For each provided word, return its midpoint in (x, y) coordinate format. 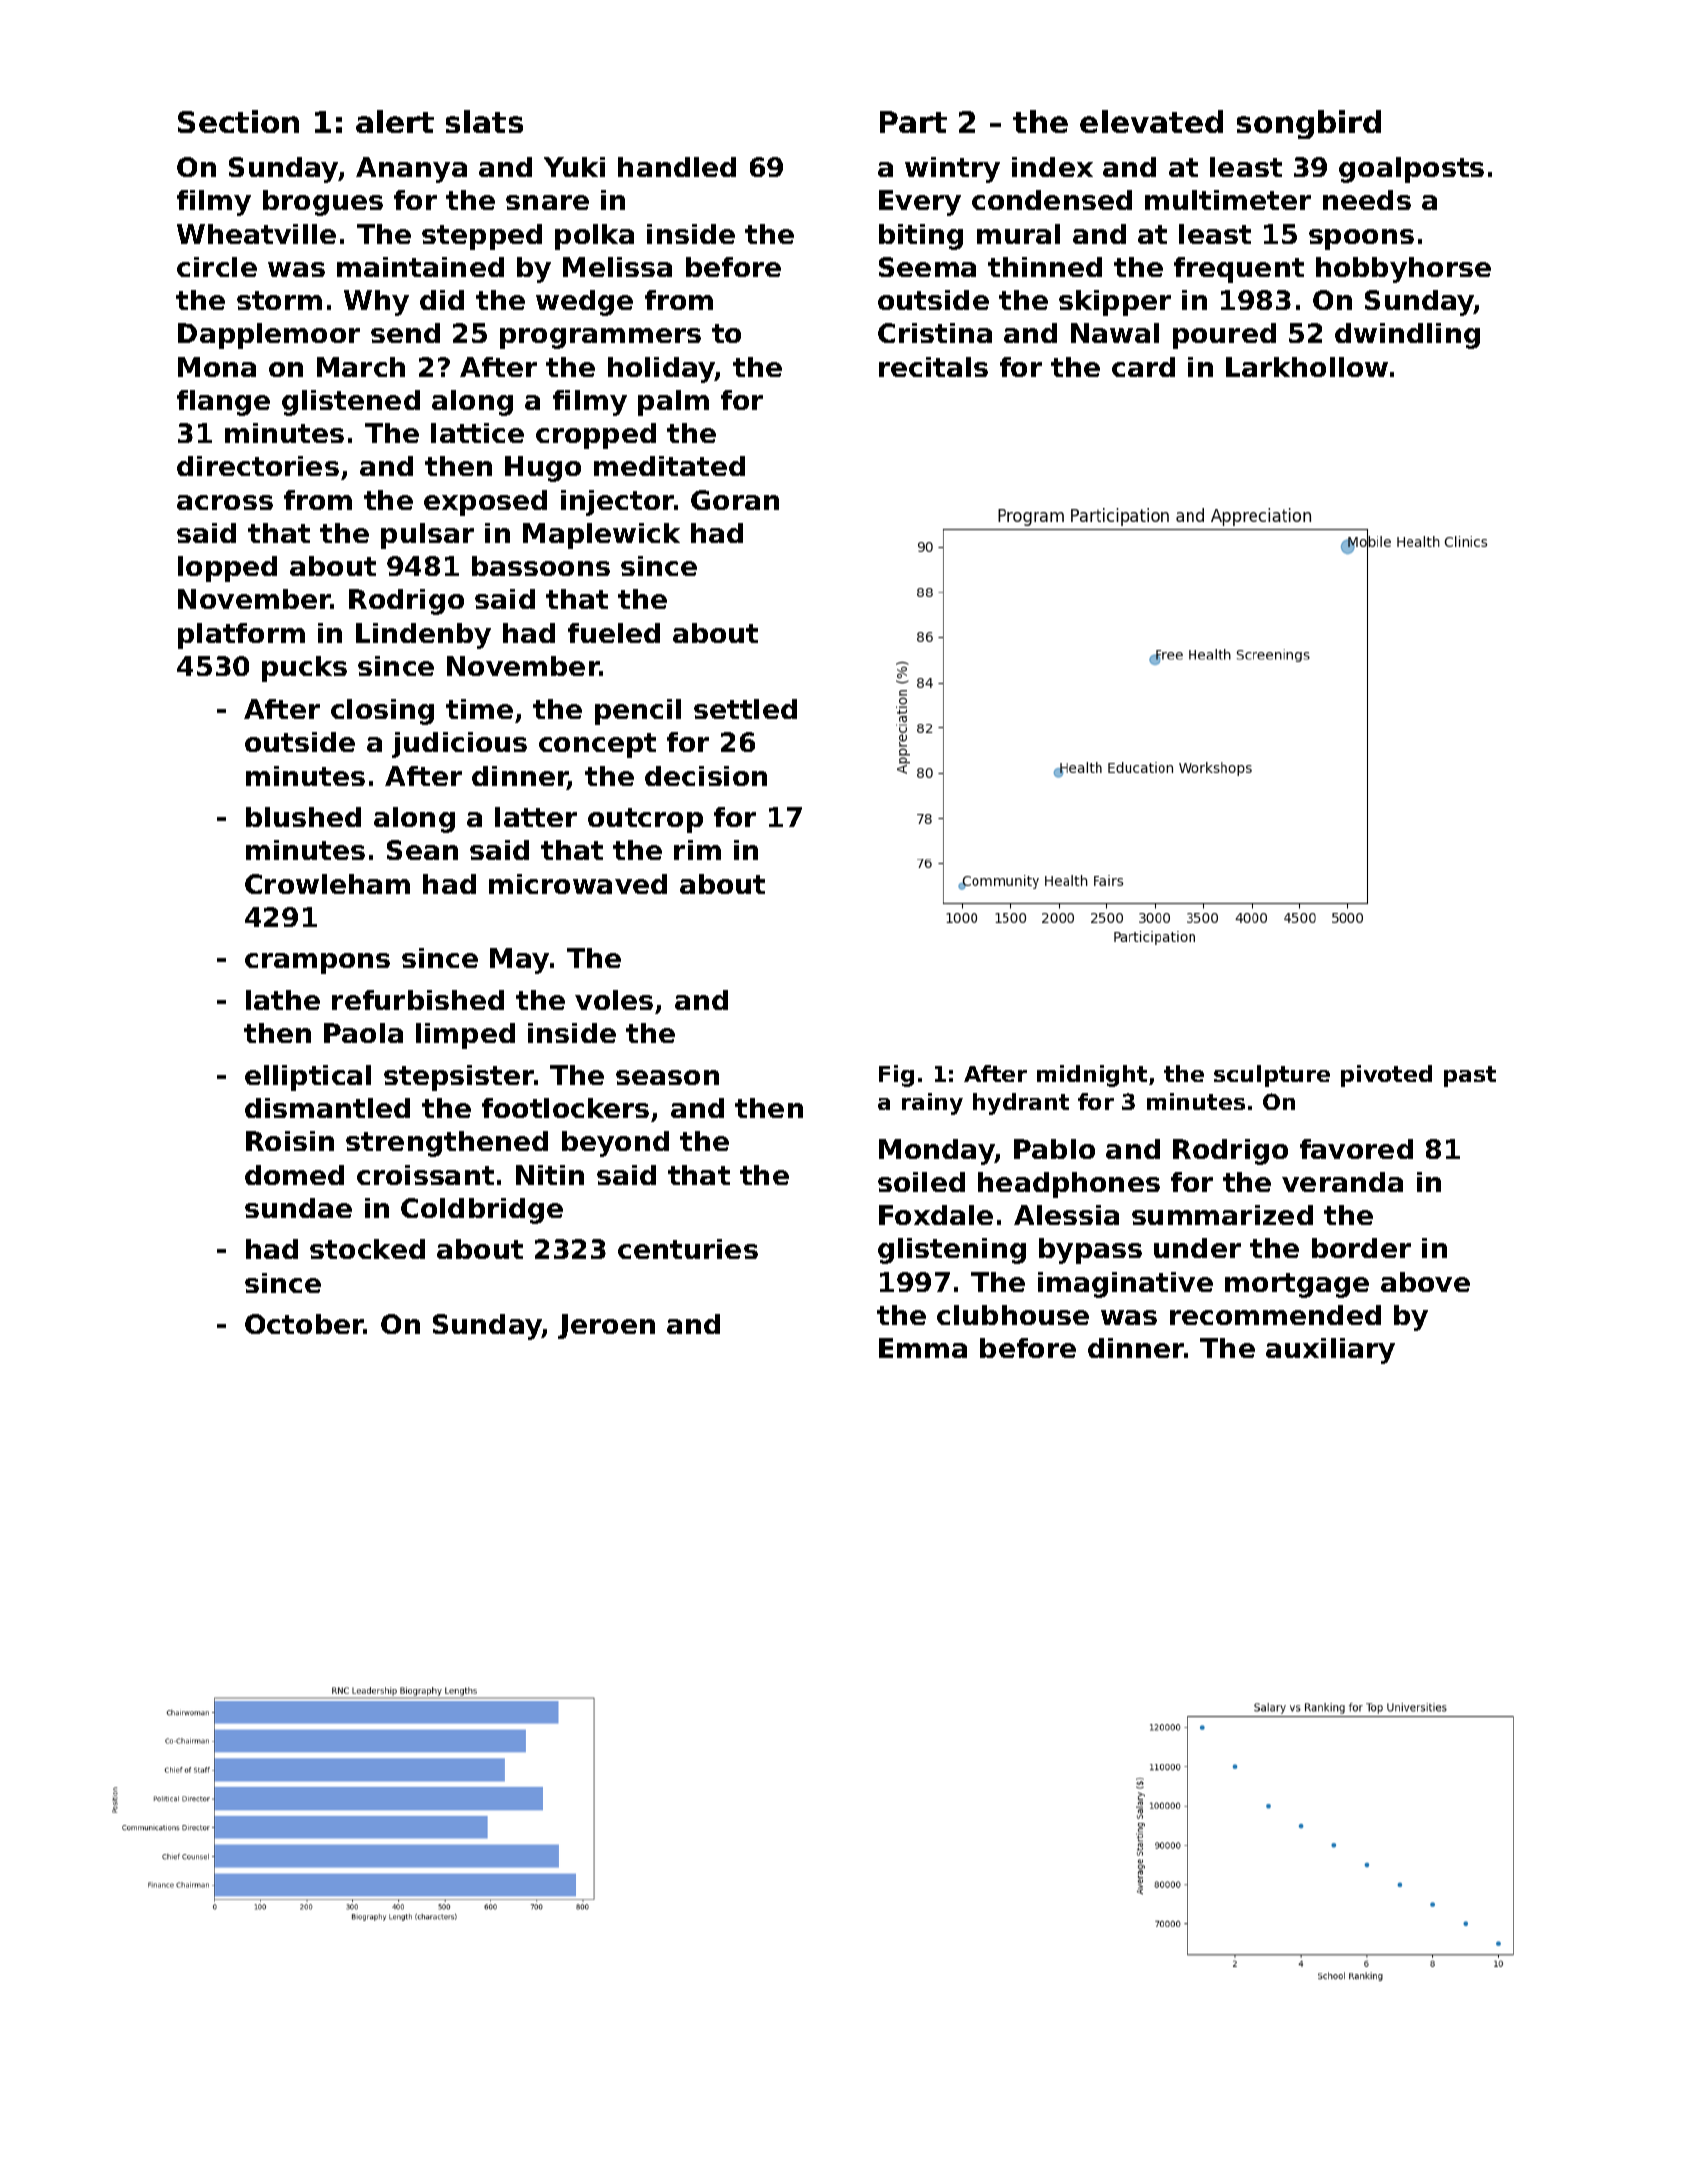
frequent (1239, 270)
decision (706, 776)
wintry (952, 170)
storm (279, 300)
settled (745, 709)
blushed (303, 817)
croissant (425, 1175)
